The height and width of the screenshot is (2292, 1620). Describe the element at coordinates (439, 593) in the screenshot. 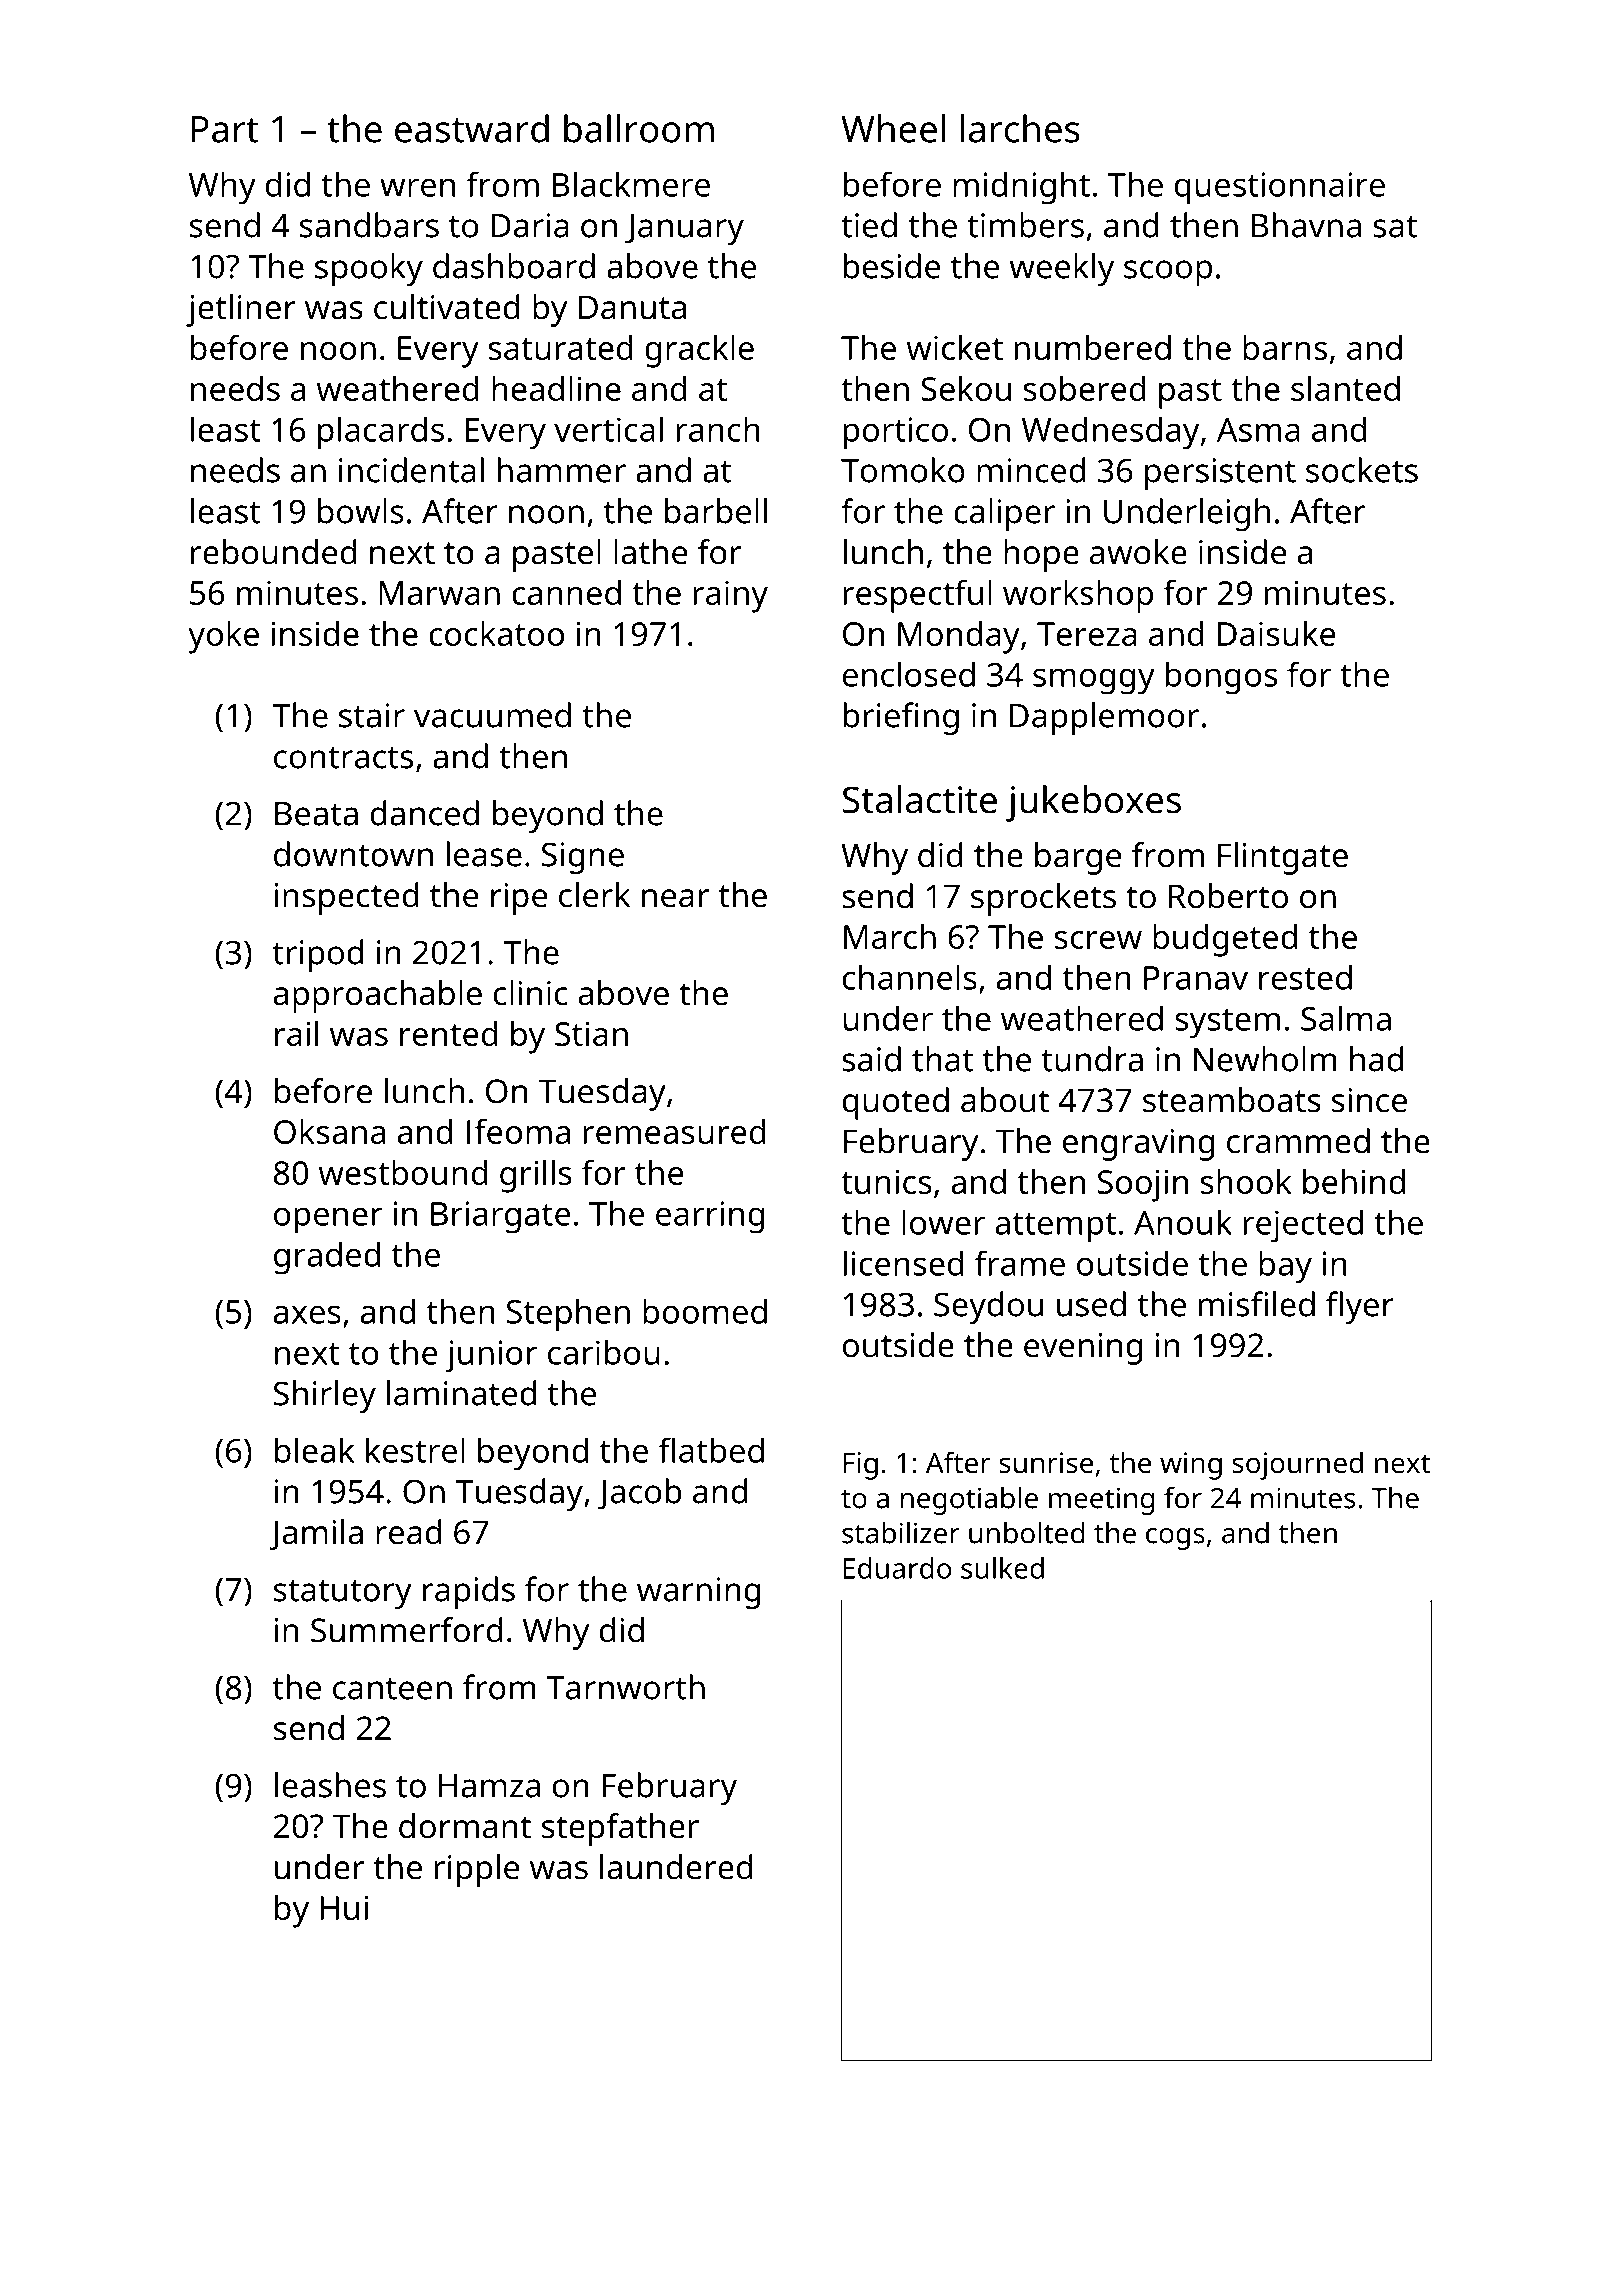

I see `Marwan` at that location.
